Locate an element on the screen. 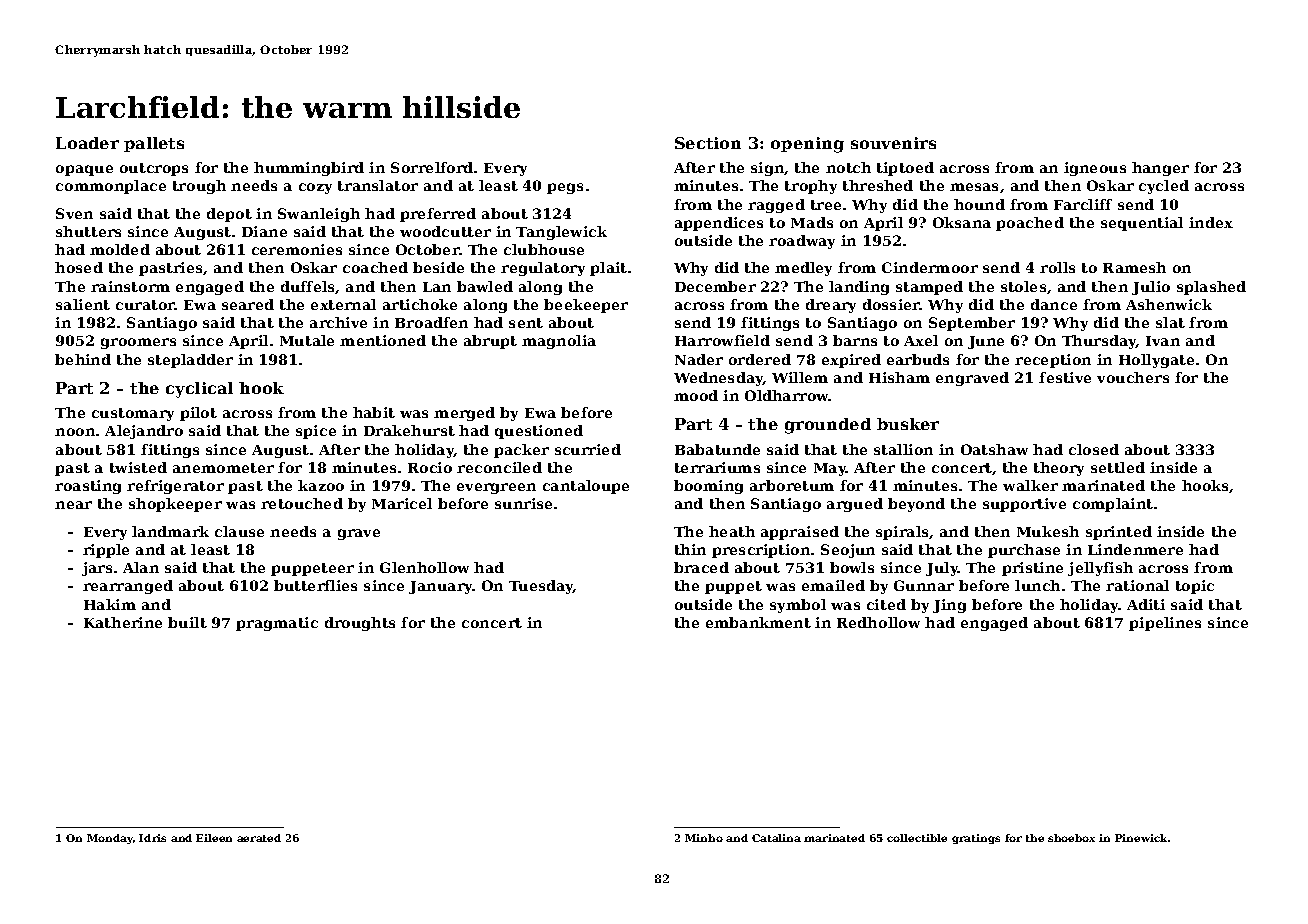 Image resolution: width=1308 pixels, height=924 pixels. Julio is located at coordinates (1151, 288).
